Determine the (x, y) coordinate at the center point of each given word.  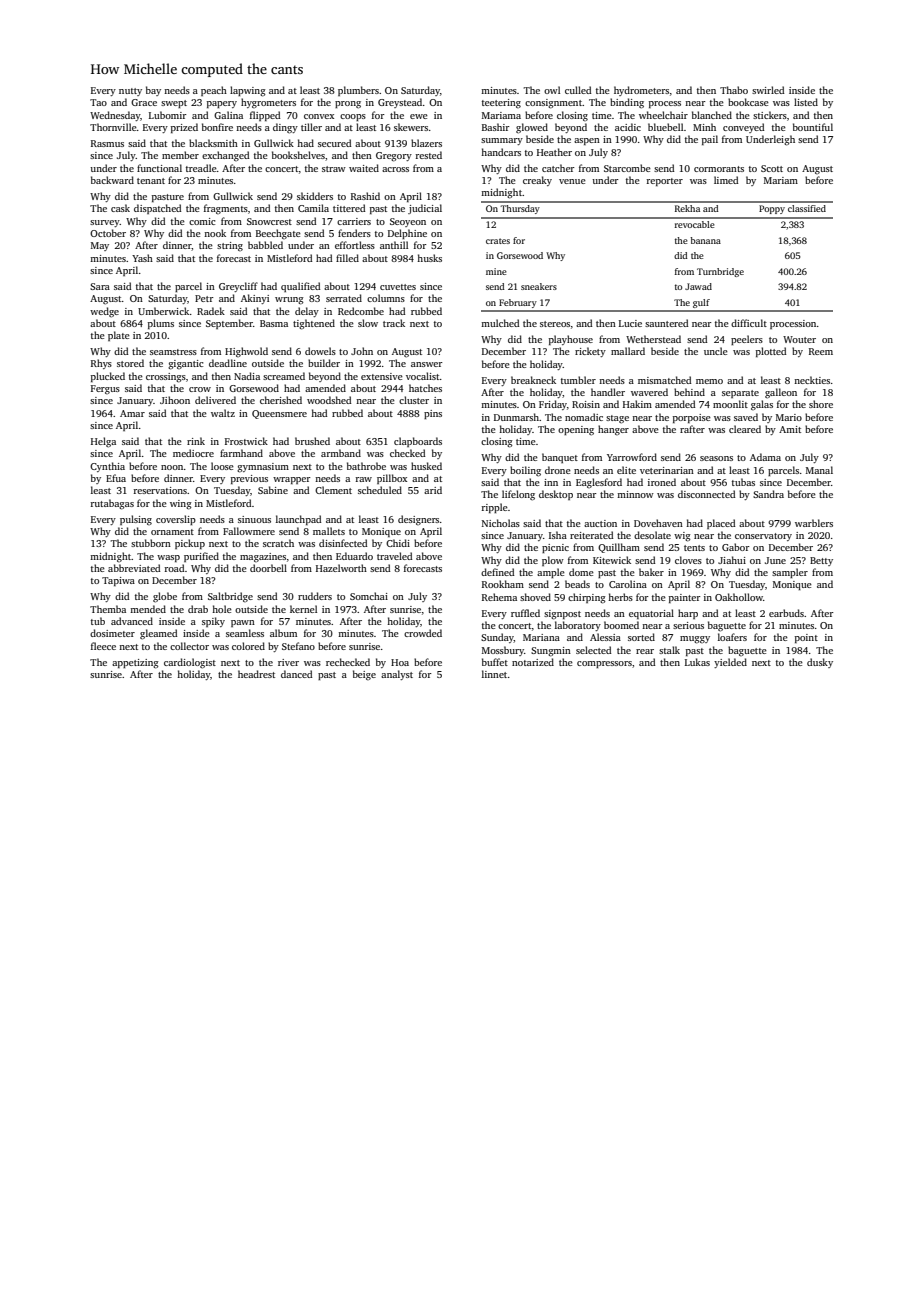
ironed (662, 482)
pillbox (392, 479)
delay (307, 312)
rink (196, 441)
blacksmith (213, 143)
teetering (501, 103)
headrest (256, 674)
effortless (355, 245)
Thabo (734, 90)
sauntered (667, 323)
